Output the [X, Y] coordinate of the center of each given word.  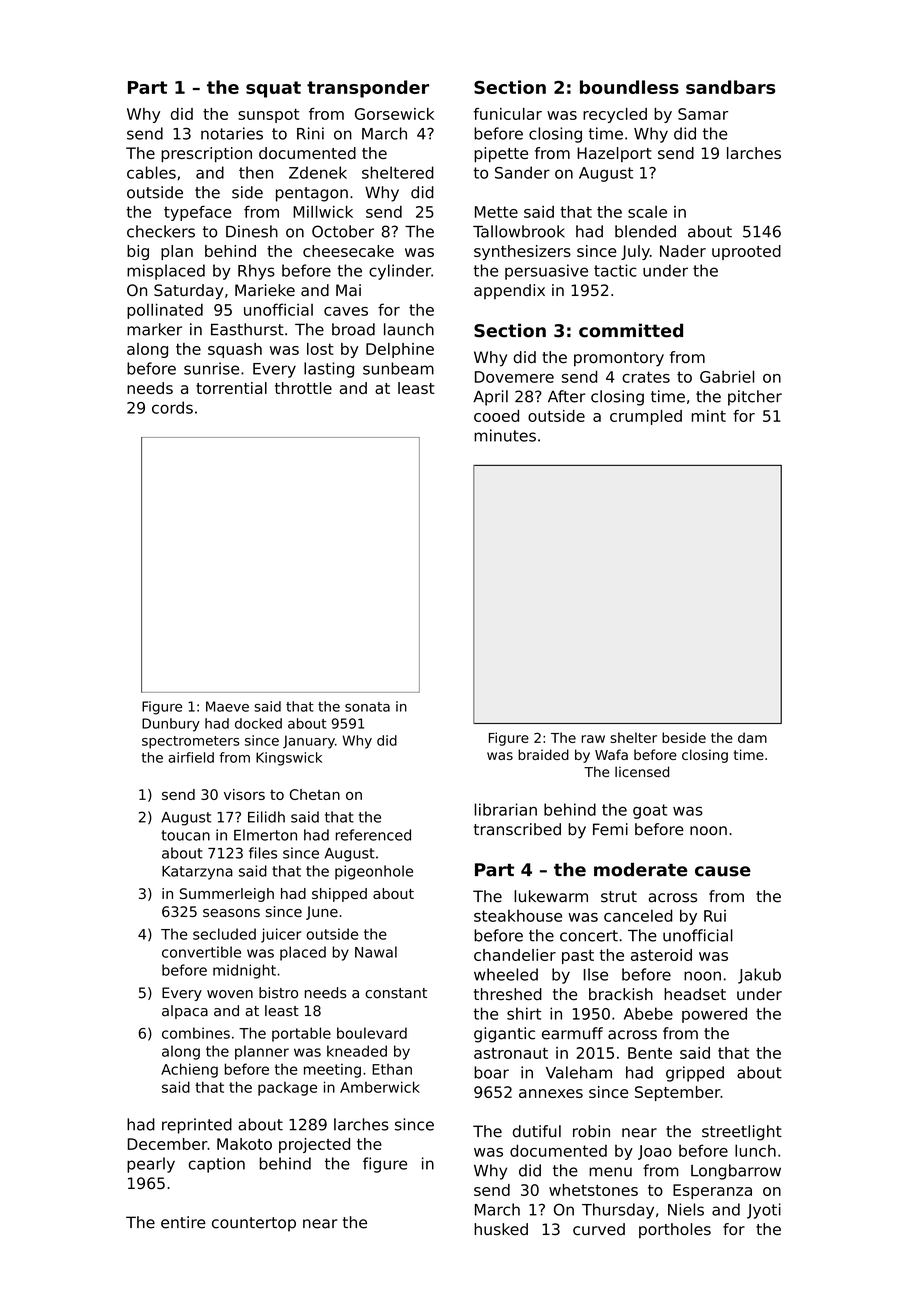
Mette [496, 212]
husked [501, 1229]
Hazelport [614, 154]
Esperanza [712, 1191]
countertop [254, 1224]
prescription [206, 154]
